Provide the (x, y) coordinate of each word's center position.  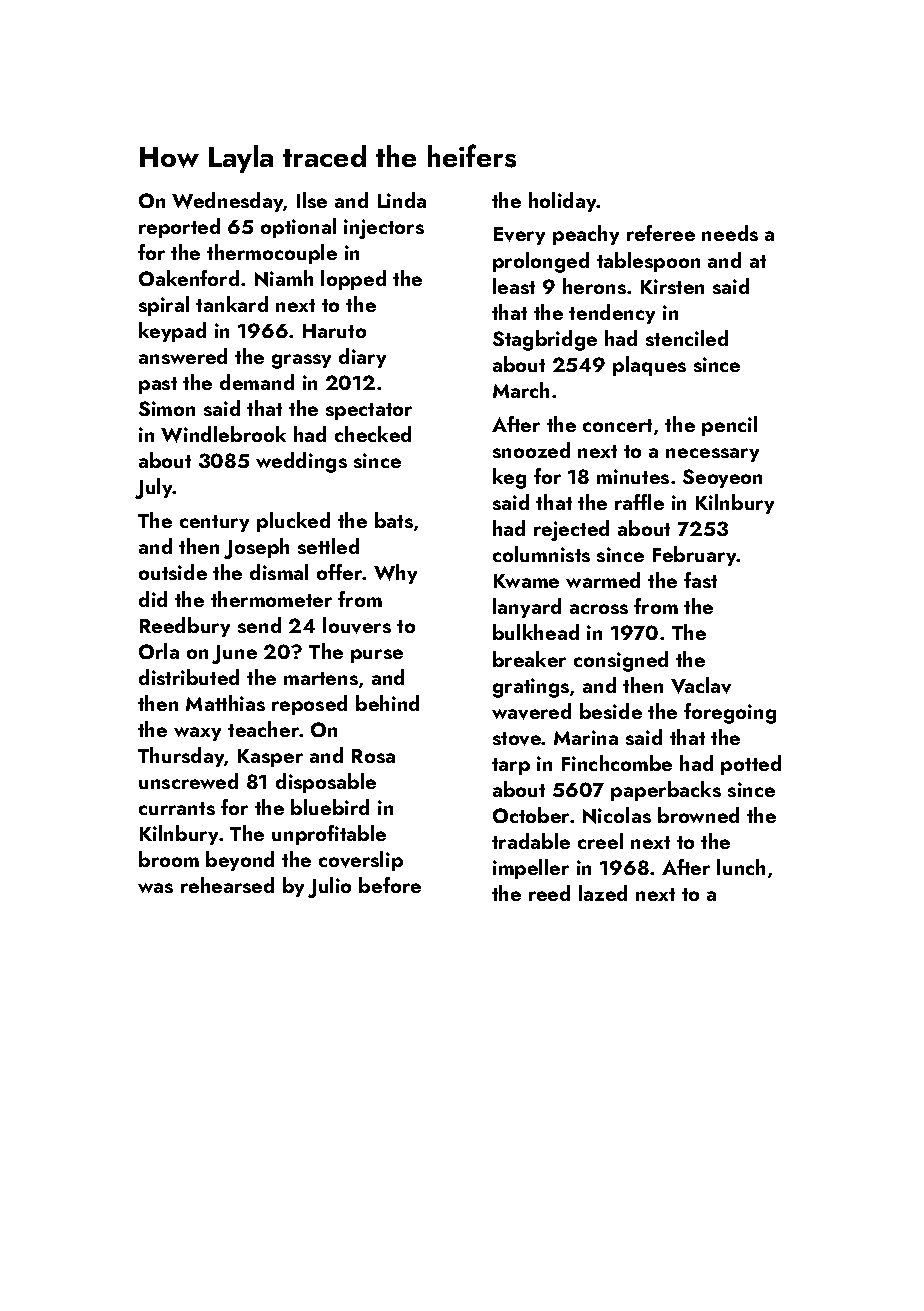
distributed (189, 677)
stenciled (687, 338)
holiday (563, 202)
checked (373, 434)
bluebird (330, 807)
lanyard (527, 608)
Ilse (312, 200)
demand (257, 382)
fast (700, 580)
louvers (357, 625)
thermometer (271, 599)
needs (730, 233)
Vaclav (701, 685)
